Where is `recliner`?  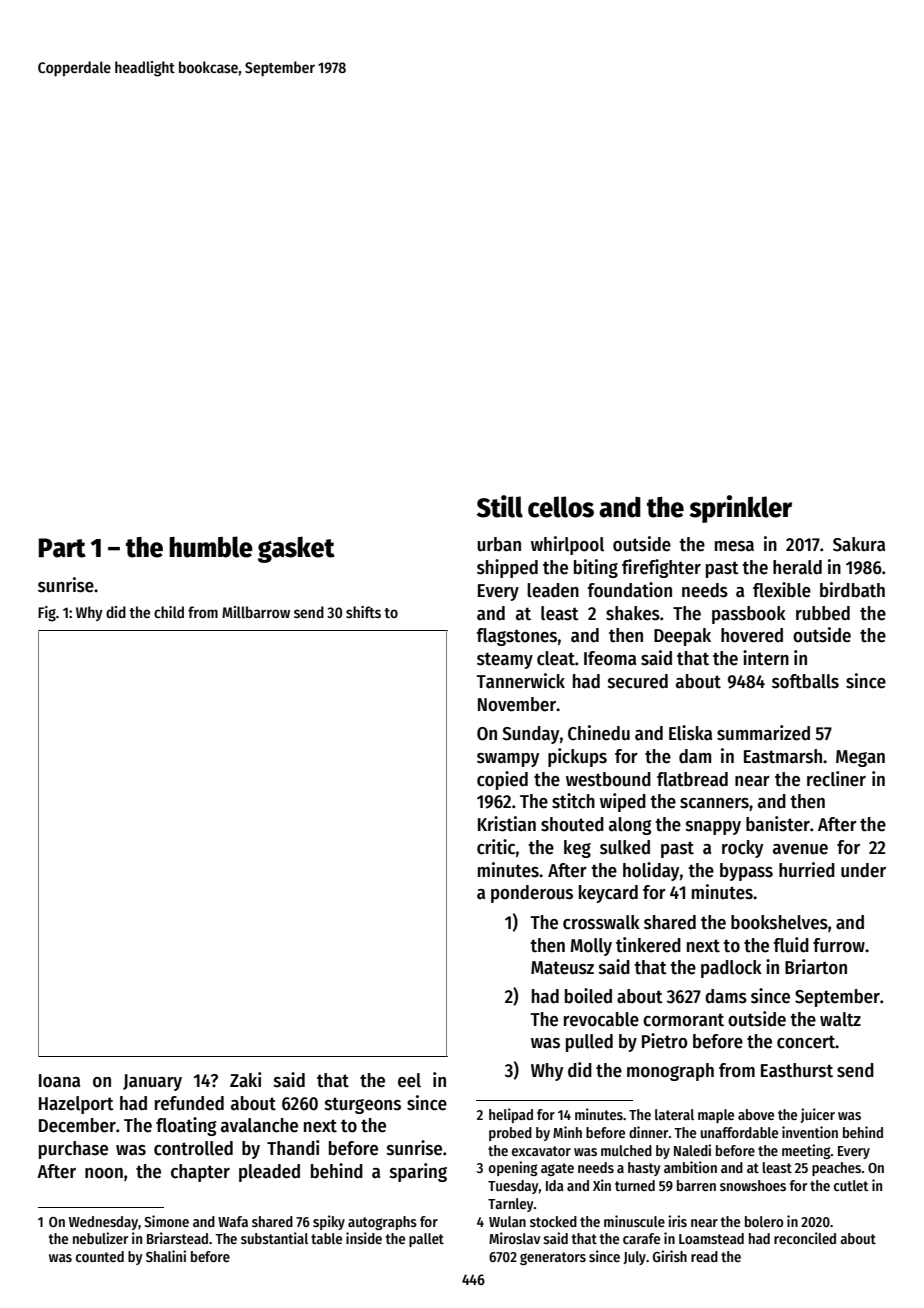
recliner is located at coordinates (836, 779).
